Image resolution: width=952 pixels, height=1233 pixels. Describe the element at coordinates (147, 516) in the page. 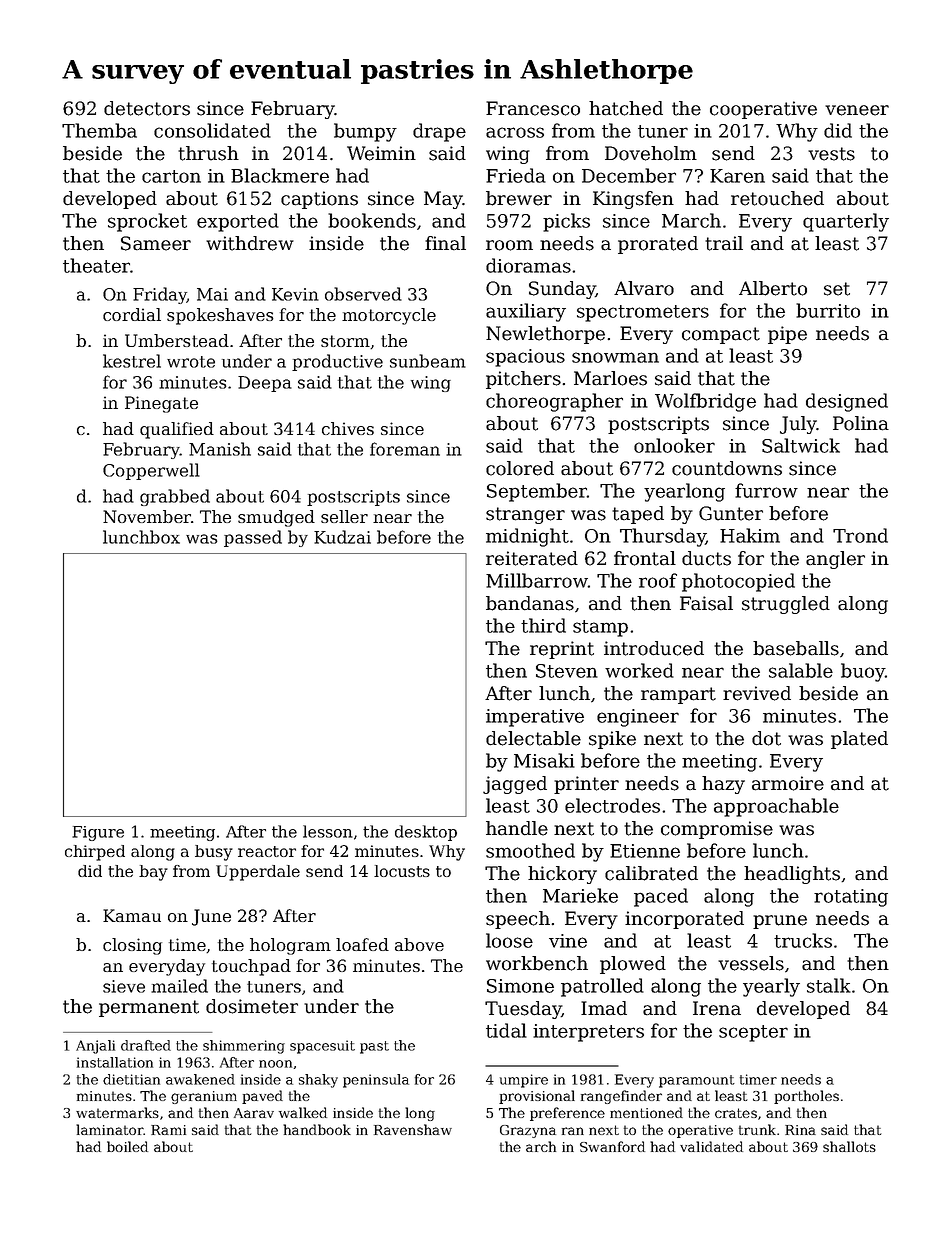

I see `November` at that location.
